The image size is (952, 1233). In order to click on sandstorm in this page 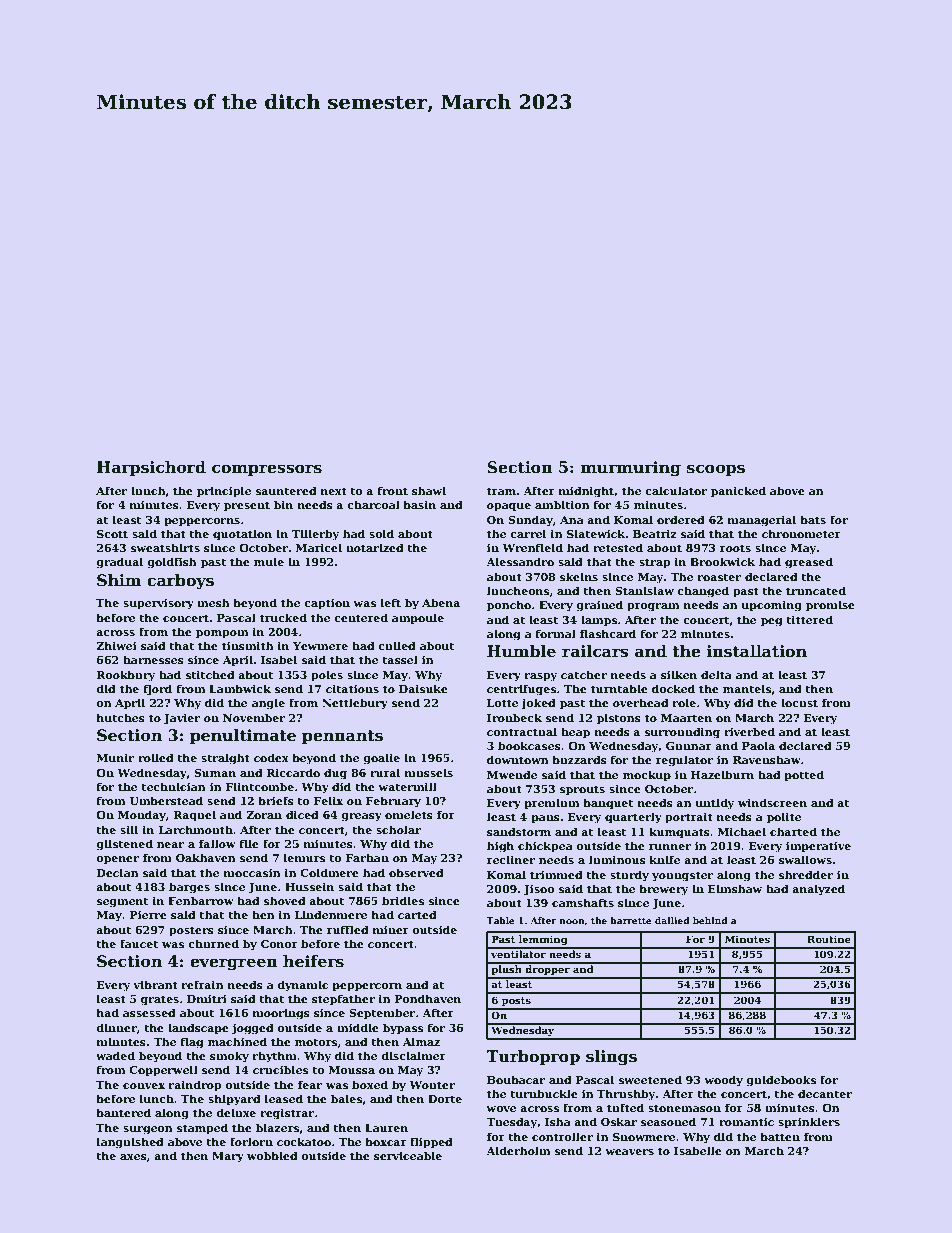, I will do `click(519, 831)`.
